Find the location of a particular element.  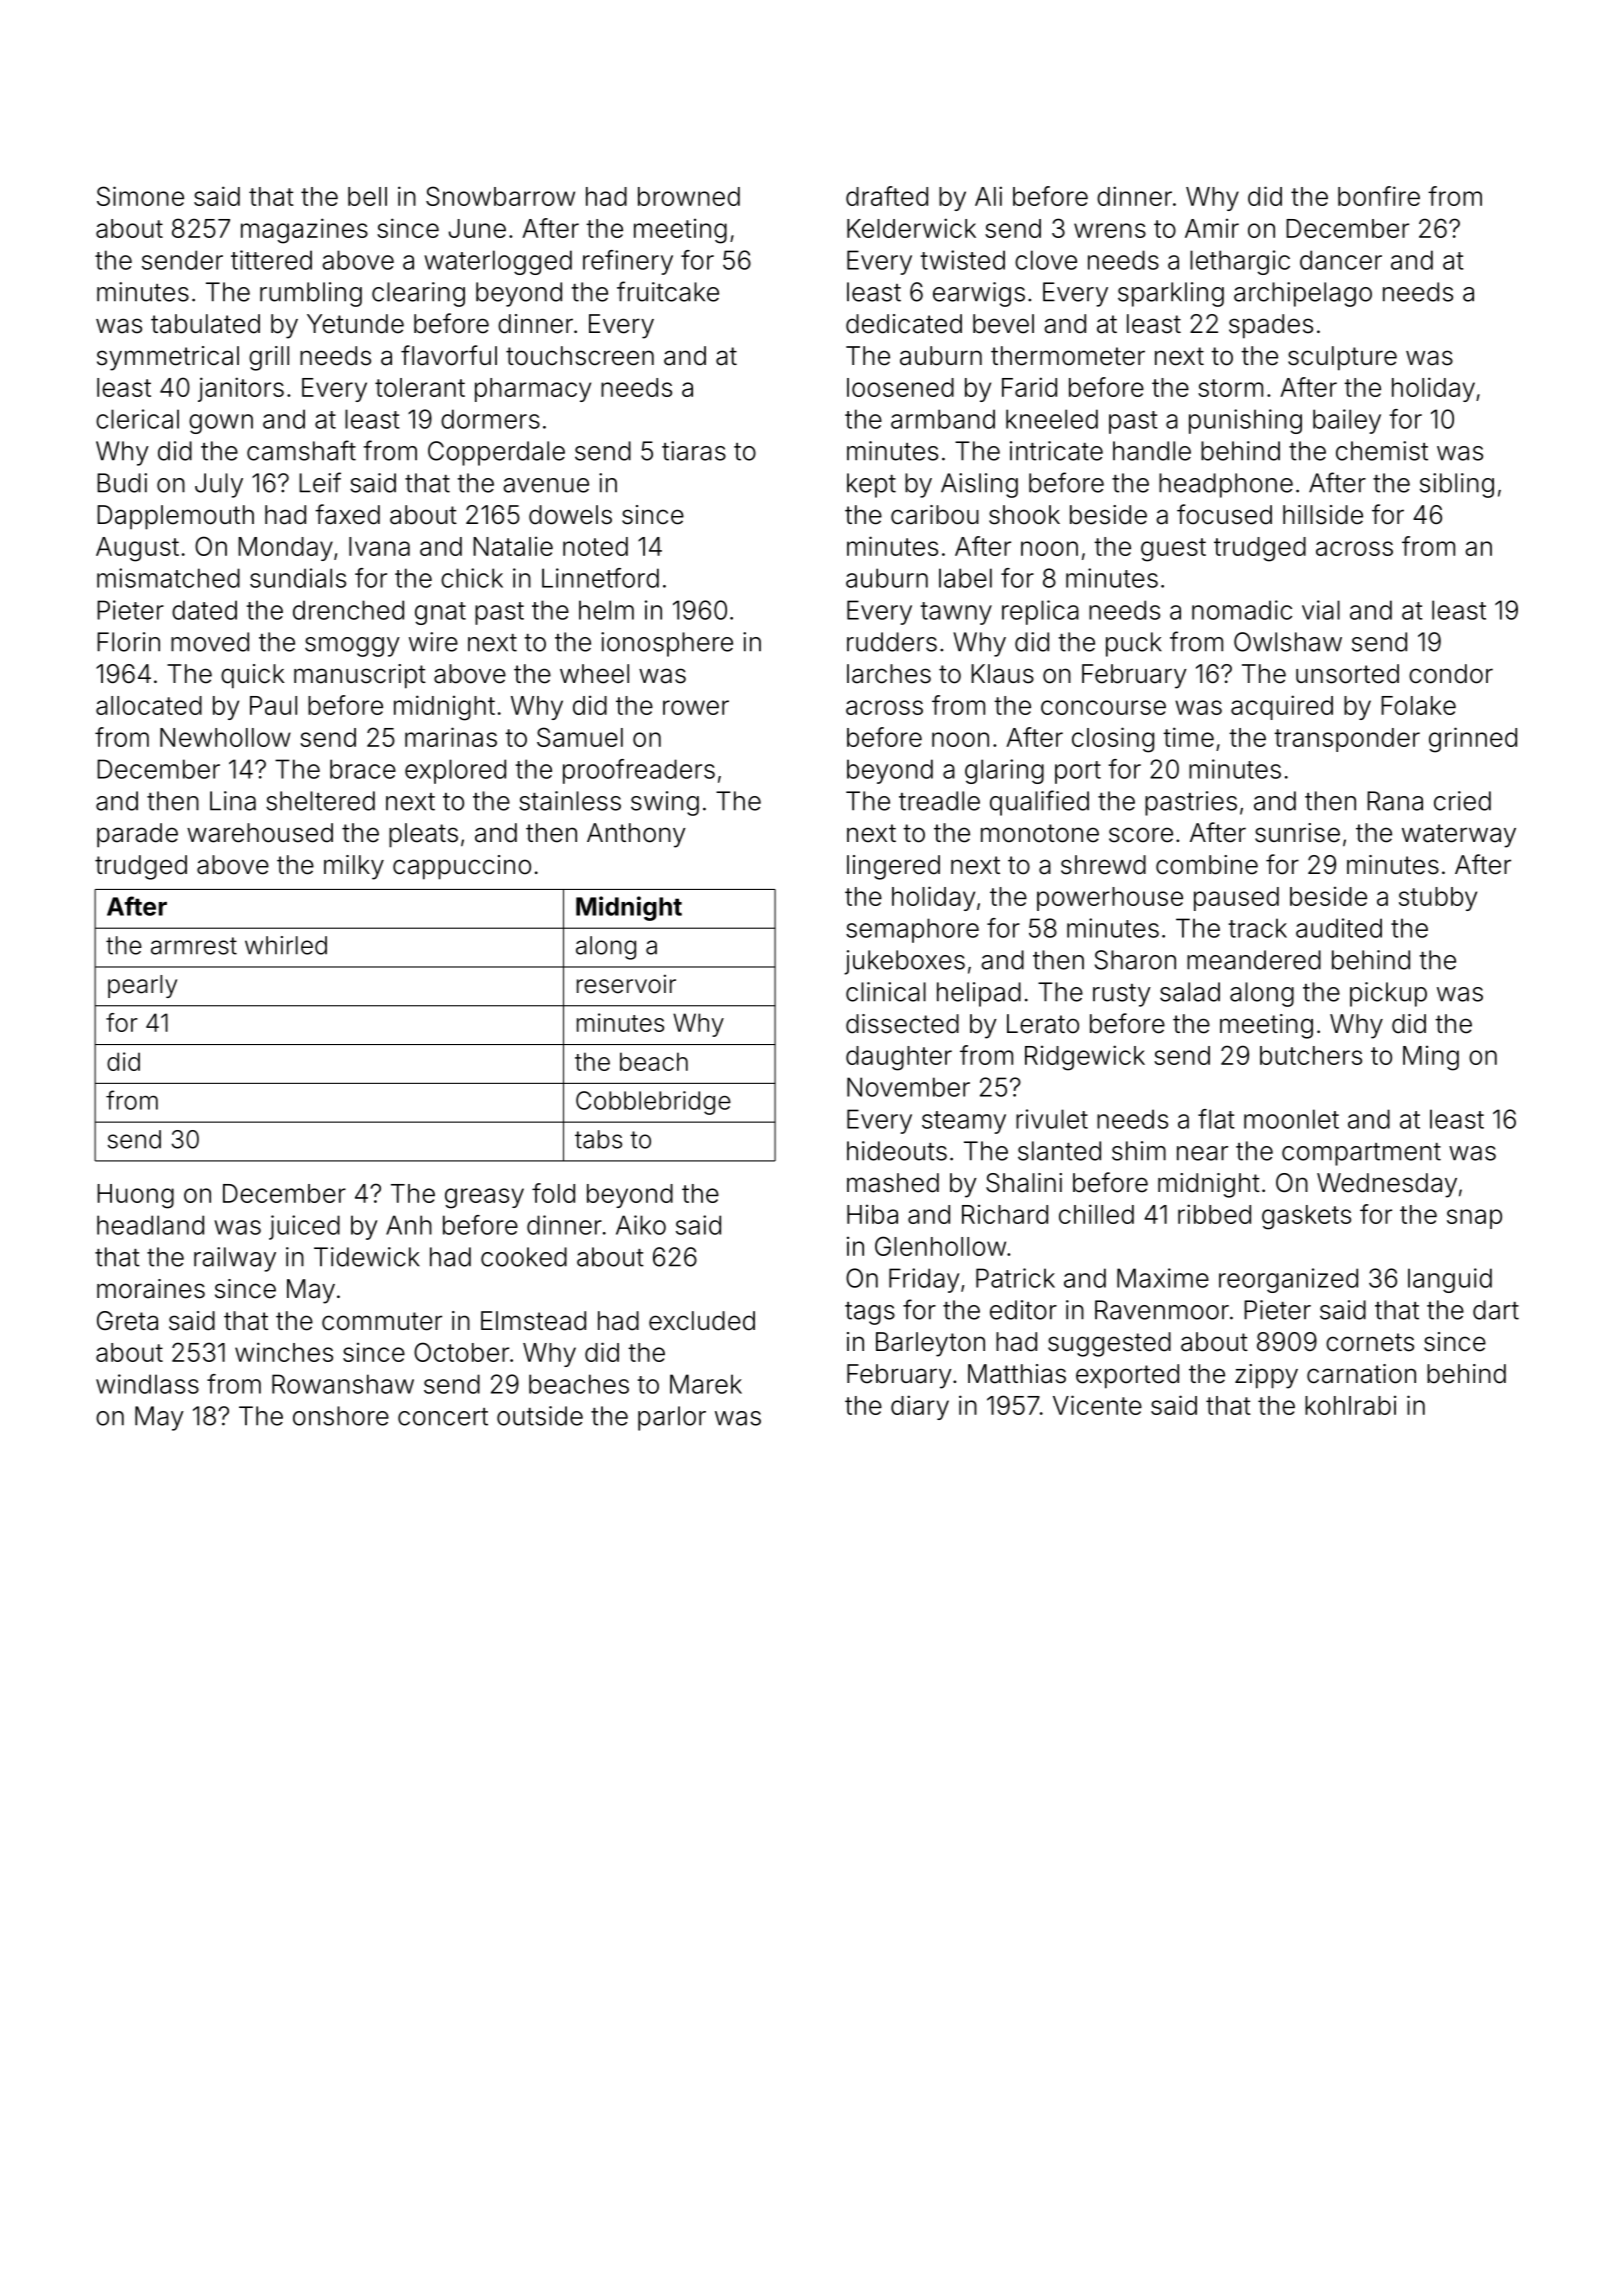

cried is located at coordinates (1462, 801).
